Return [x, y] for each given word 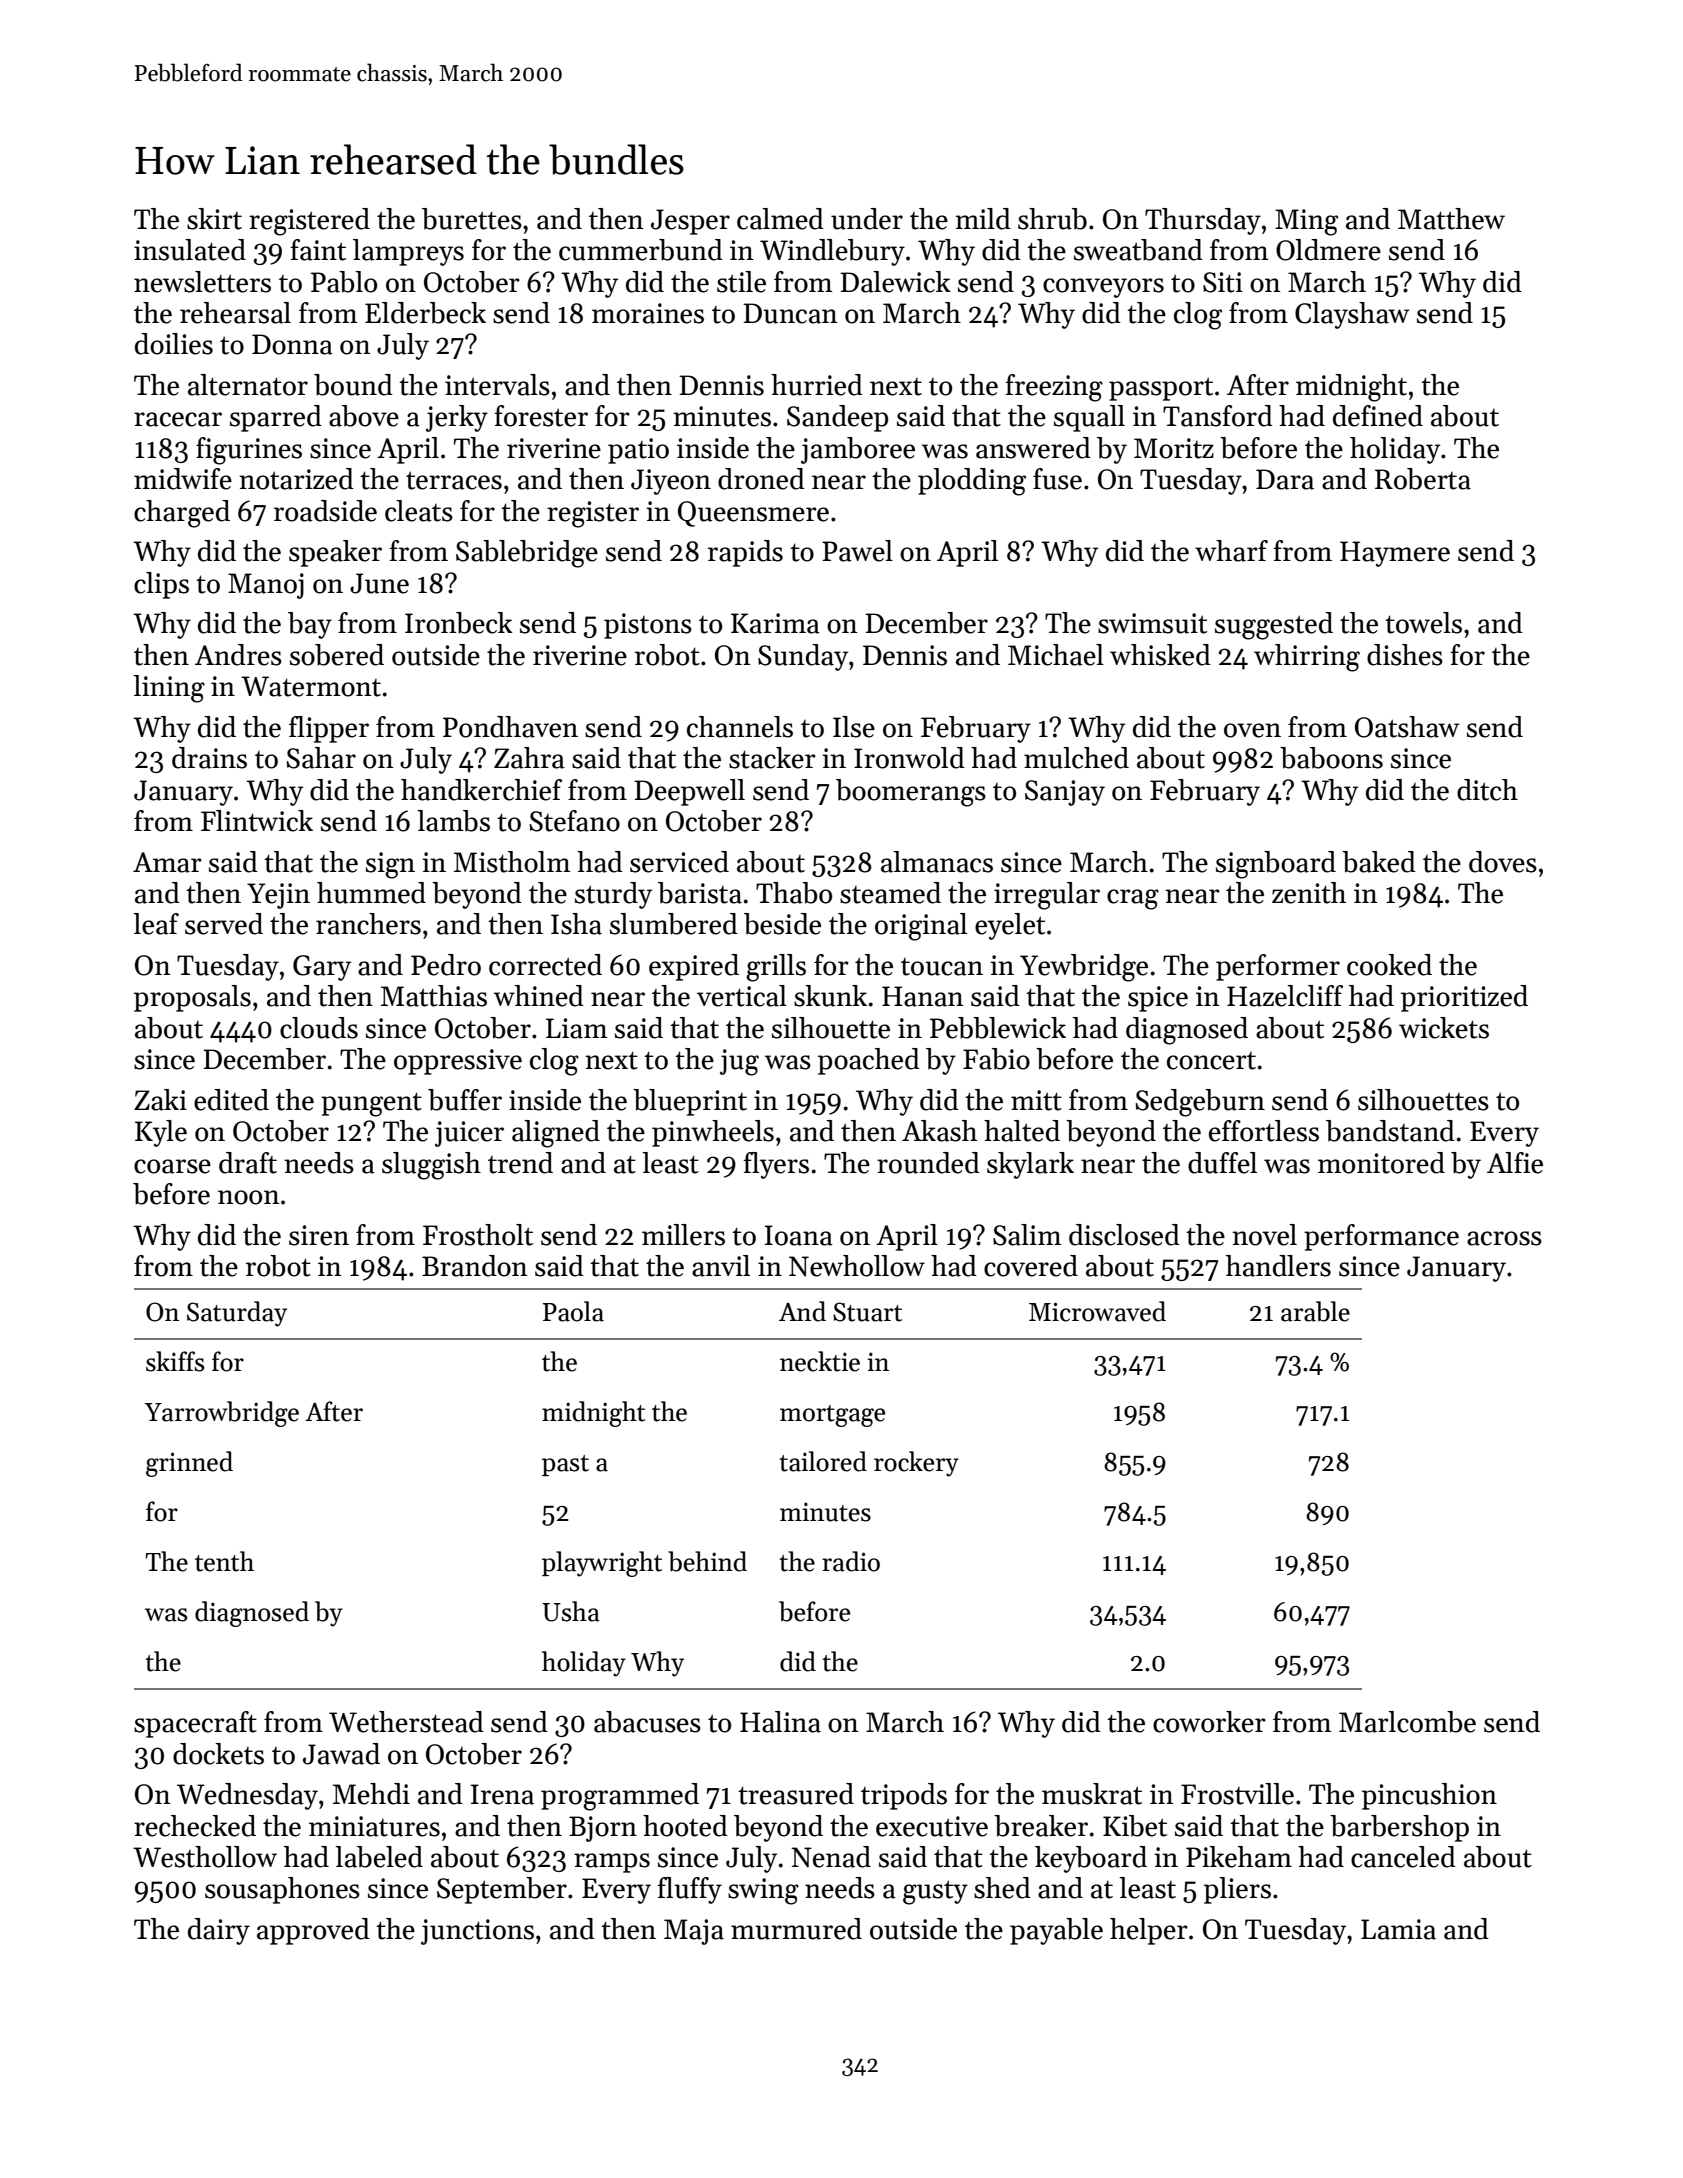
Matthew [1451, 219]
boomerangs [911, 793]
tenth [224, 1561]
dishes [1405, 655]
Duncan [790, 313]
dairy [219, 1931]
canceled [1403, 1857]
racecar [178, 419]
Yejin [278, 896]
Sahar [321, 758]
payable [1056, 1931]
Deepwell [689, 792]
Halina [780, 1722]
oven [1252, 730]
